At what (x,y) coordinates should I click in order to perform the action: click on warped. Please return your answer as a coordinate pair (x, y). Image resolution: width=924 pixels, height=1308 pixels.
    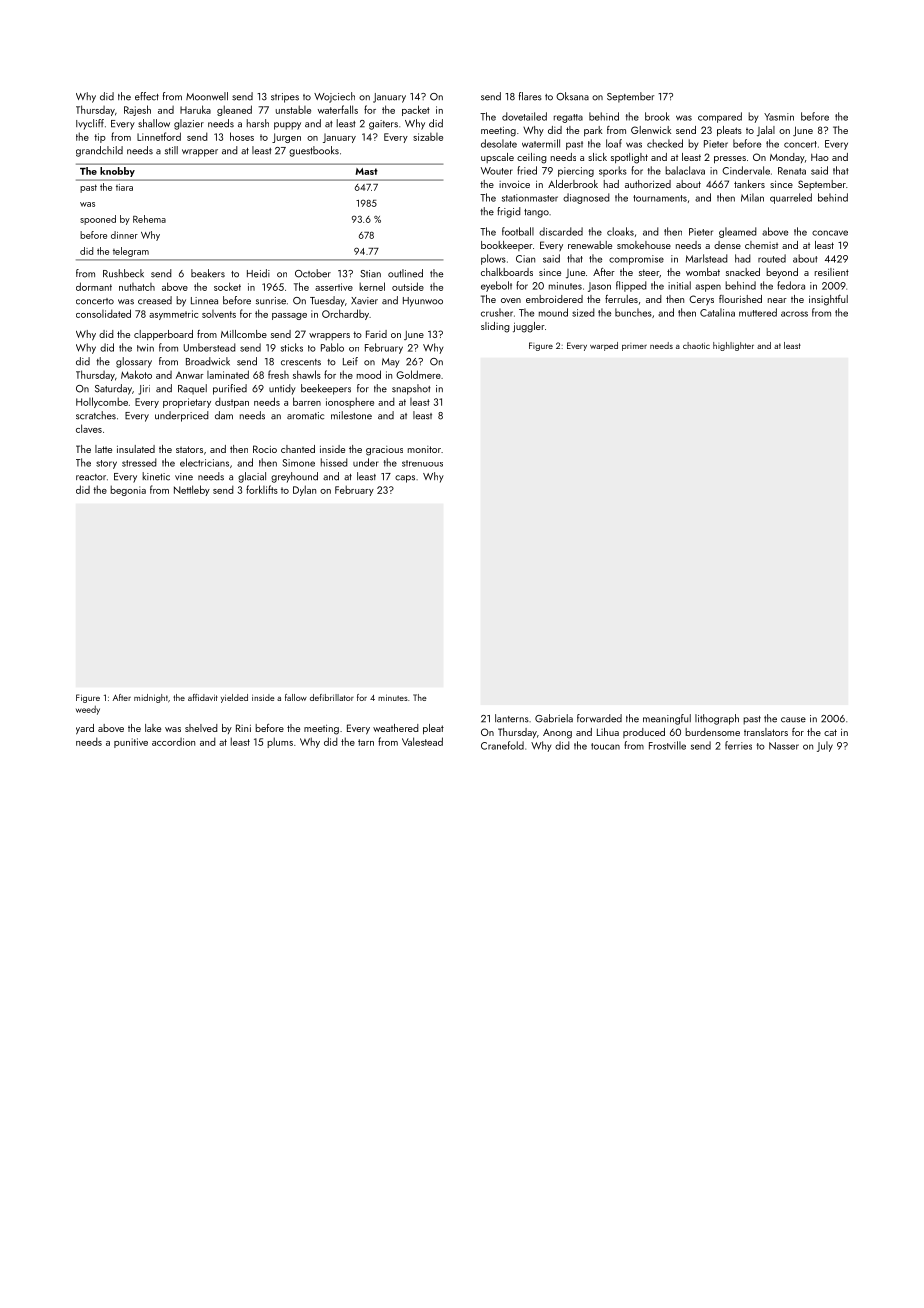
    Looking at the image, I should click on (604, 346).
